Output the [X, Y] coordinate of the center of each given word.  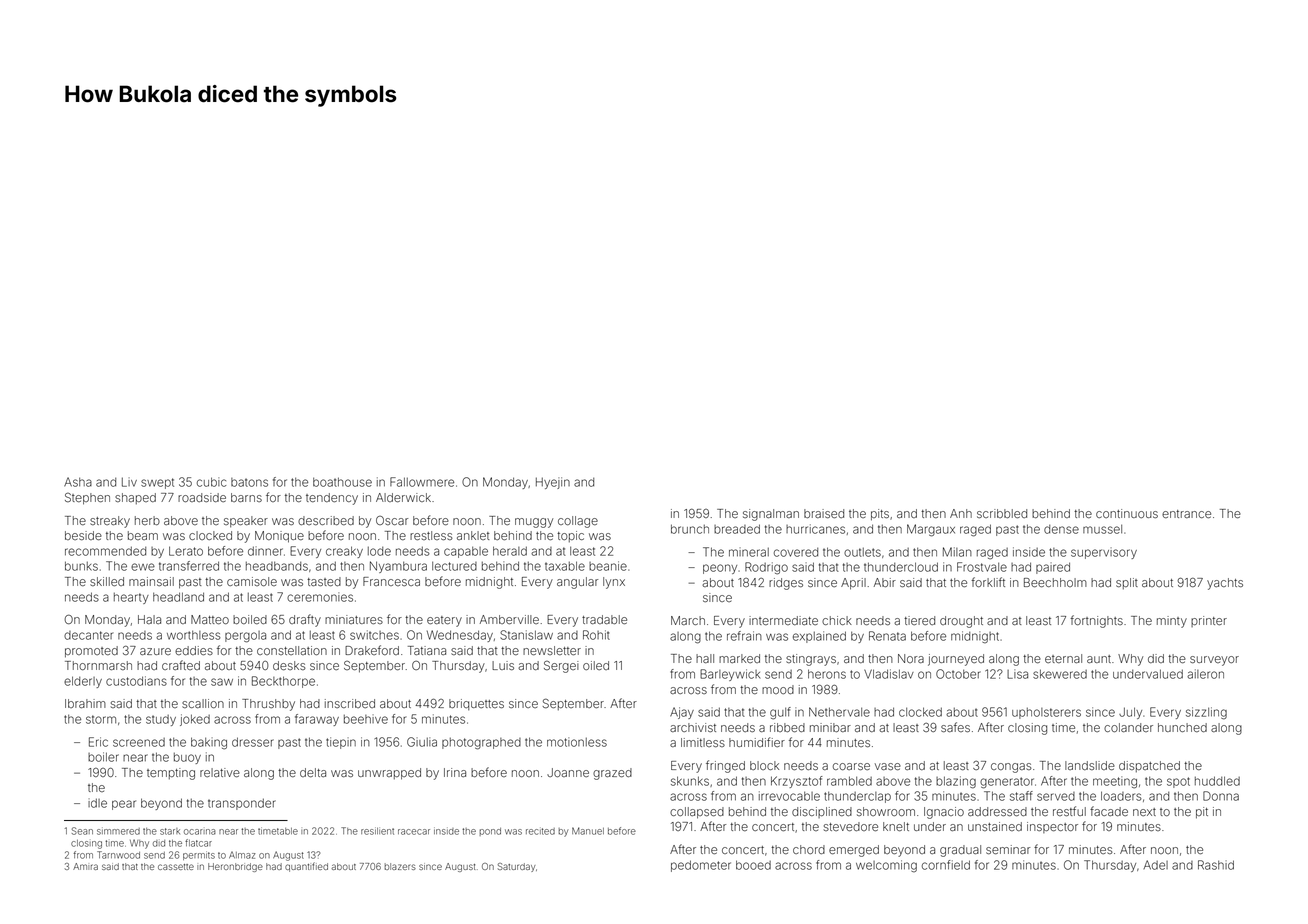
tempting [171, 774]
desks [289, 665]
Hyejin [553, 483]
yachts [1225, 584]
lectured [454, 566]
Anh [961, 513]
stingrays [811, 660]
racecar [414, 832]
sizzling [1206, 713]
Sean [82, 831]
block [764, 765]
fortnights [1096, 621]
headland [178, 597]
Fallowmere [422, 482]
